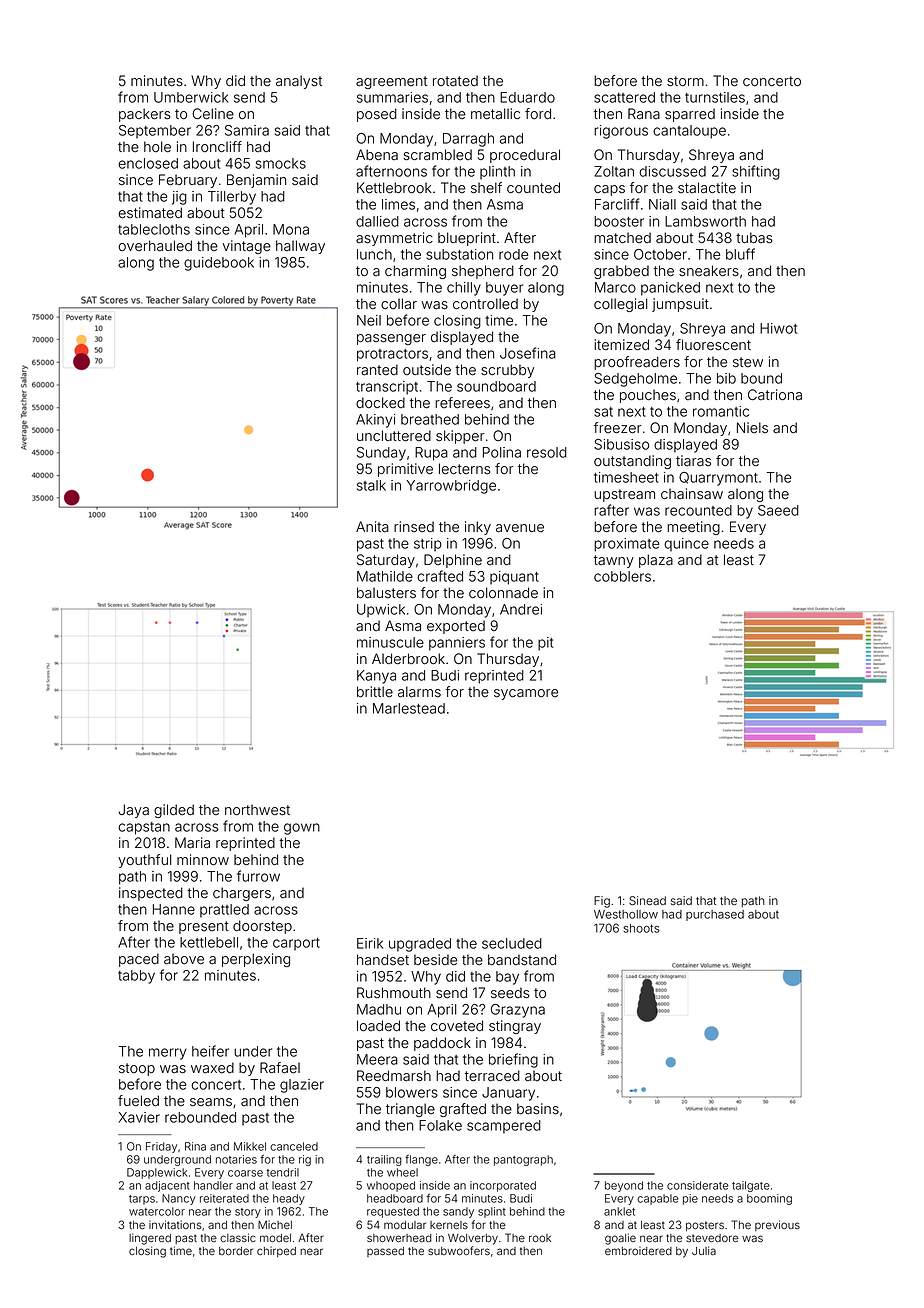 Image resolution: width=924 pixels, height=1308 pixels. I want to click on upgraded, so click(420, 945).
